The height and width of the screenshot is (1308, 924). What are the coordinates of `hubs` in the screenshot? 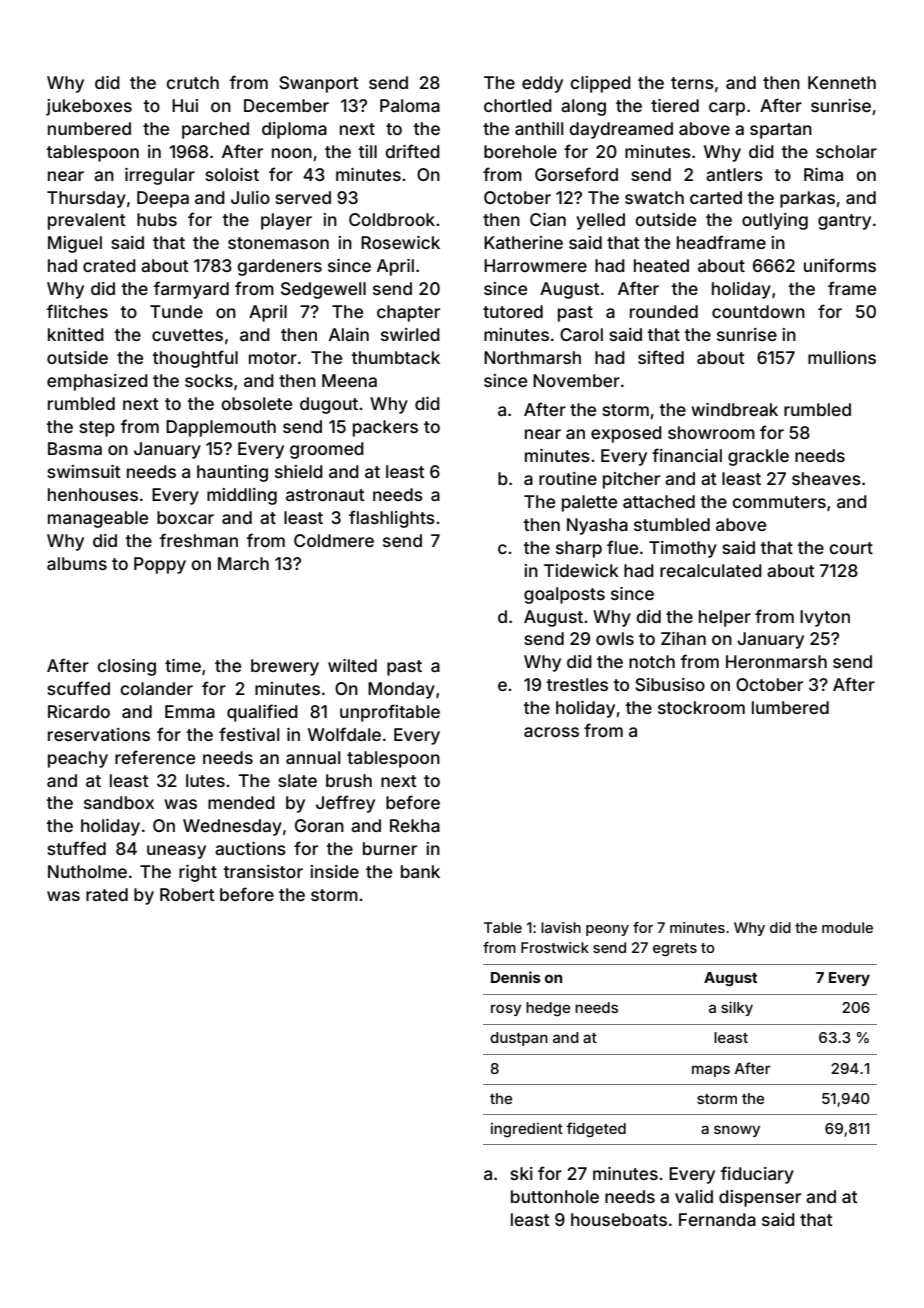 It's located at (157, 219).
